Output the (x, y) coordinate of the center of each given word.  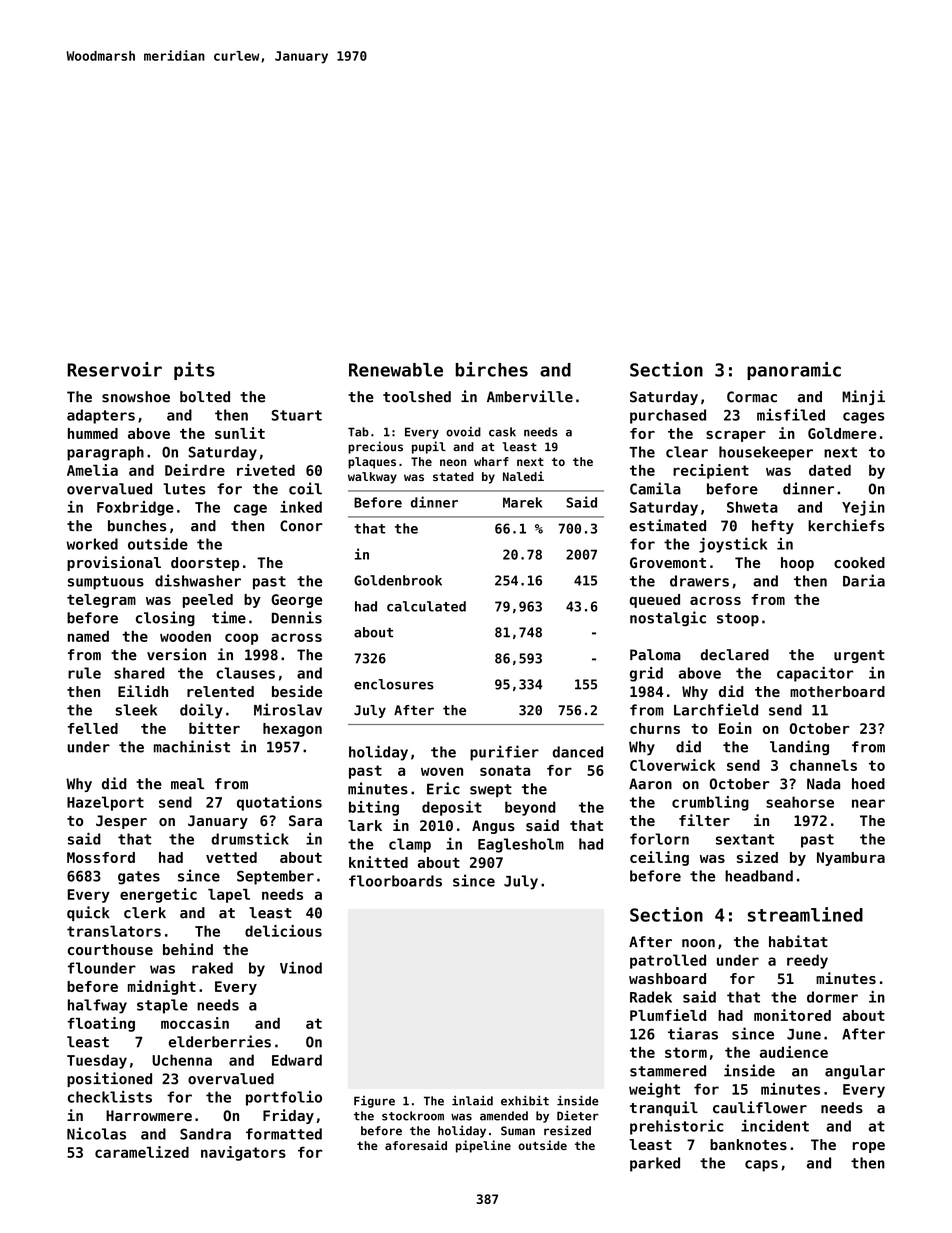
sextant (745, 839)
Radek (651, 997)
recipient (711, 471)
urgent (859, 656)
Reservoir (114, 369)
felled (93, 728)
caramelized (142, 1152)
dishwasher (198, 580)
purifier (504, 753)
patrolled (668, 961)
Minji (863, 397)
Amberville (530, 396)
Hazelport (105, 803)
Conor (301, 526)
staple (162, 1006)
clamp (410, 845)
